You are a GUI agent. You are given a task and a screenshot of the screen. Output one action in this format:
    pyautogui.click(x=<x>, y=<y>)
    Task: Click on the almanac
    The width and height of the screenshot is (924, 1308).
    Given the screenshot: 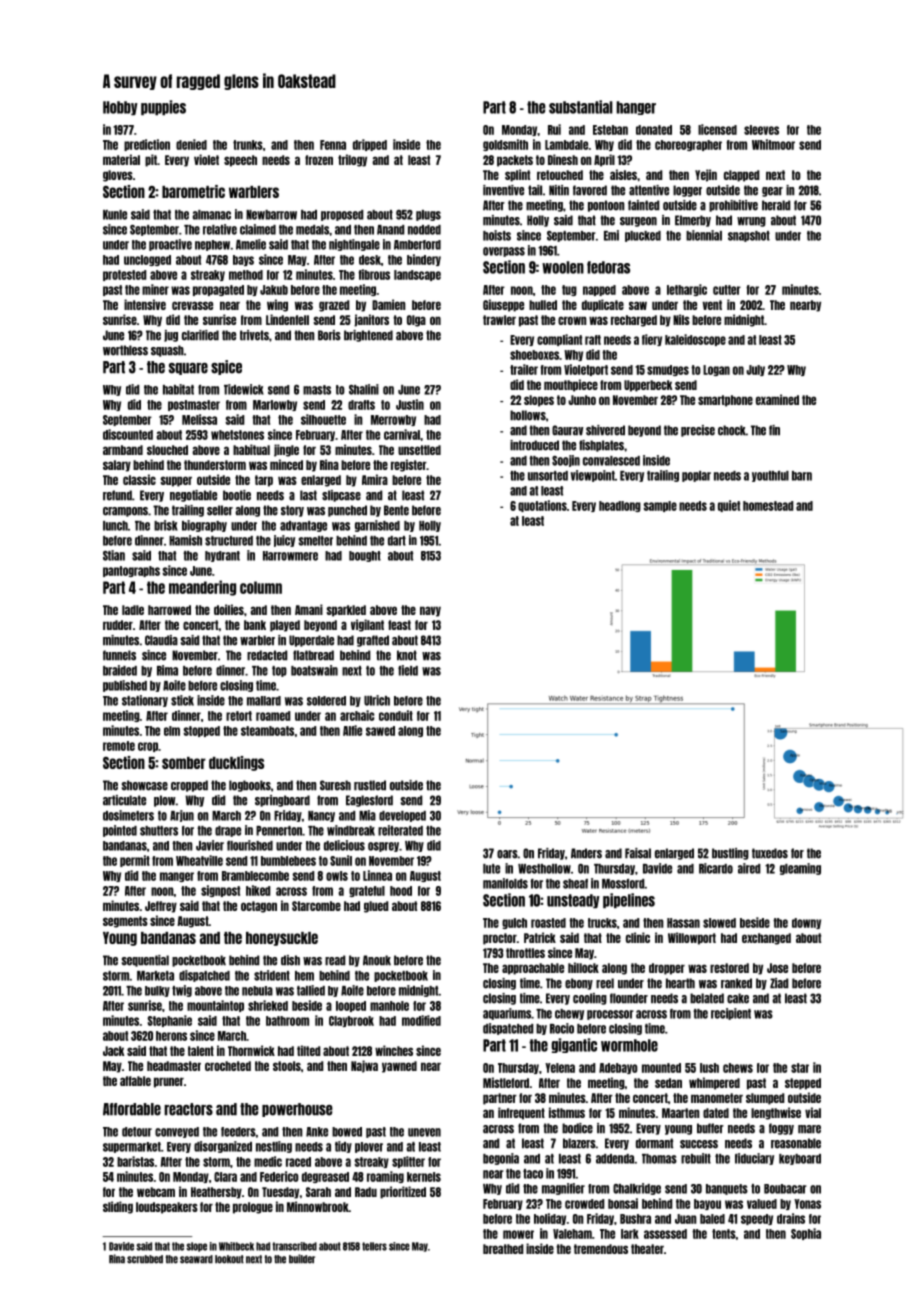 What is the action you would take?
    pyautogui.click(x=212, y=215)
